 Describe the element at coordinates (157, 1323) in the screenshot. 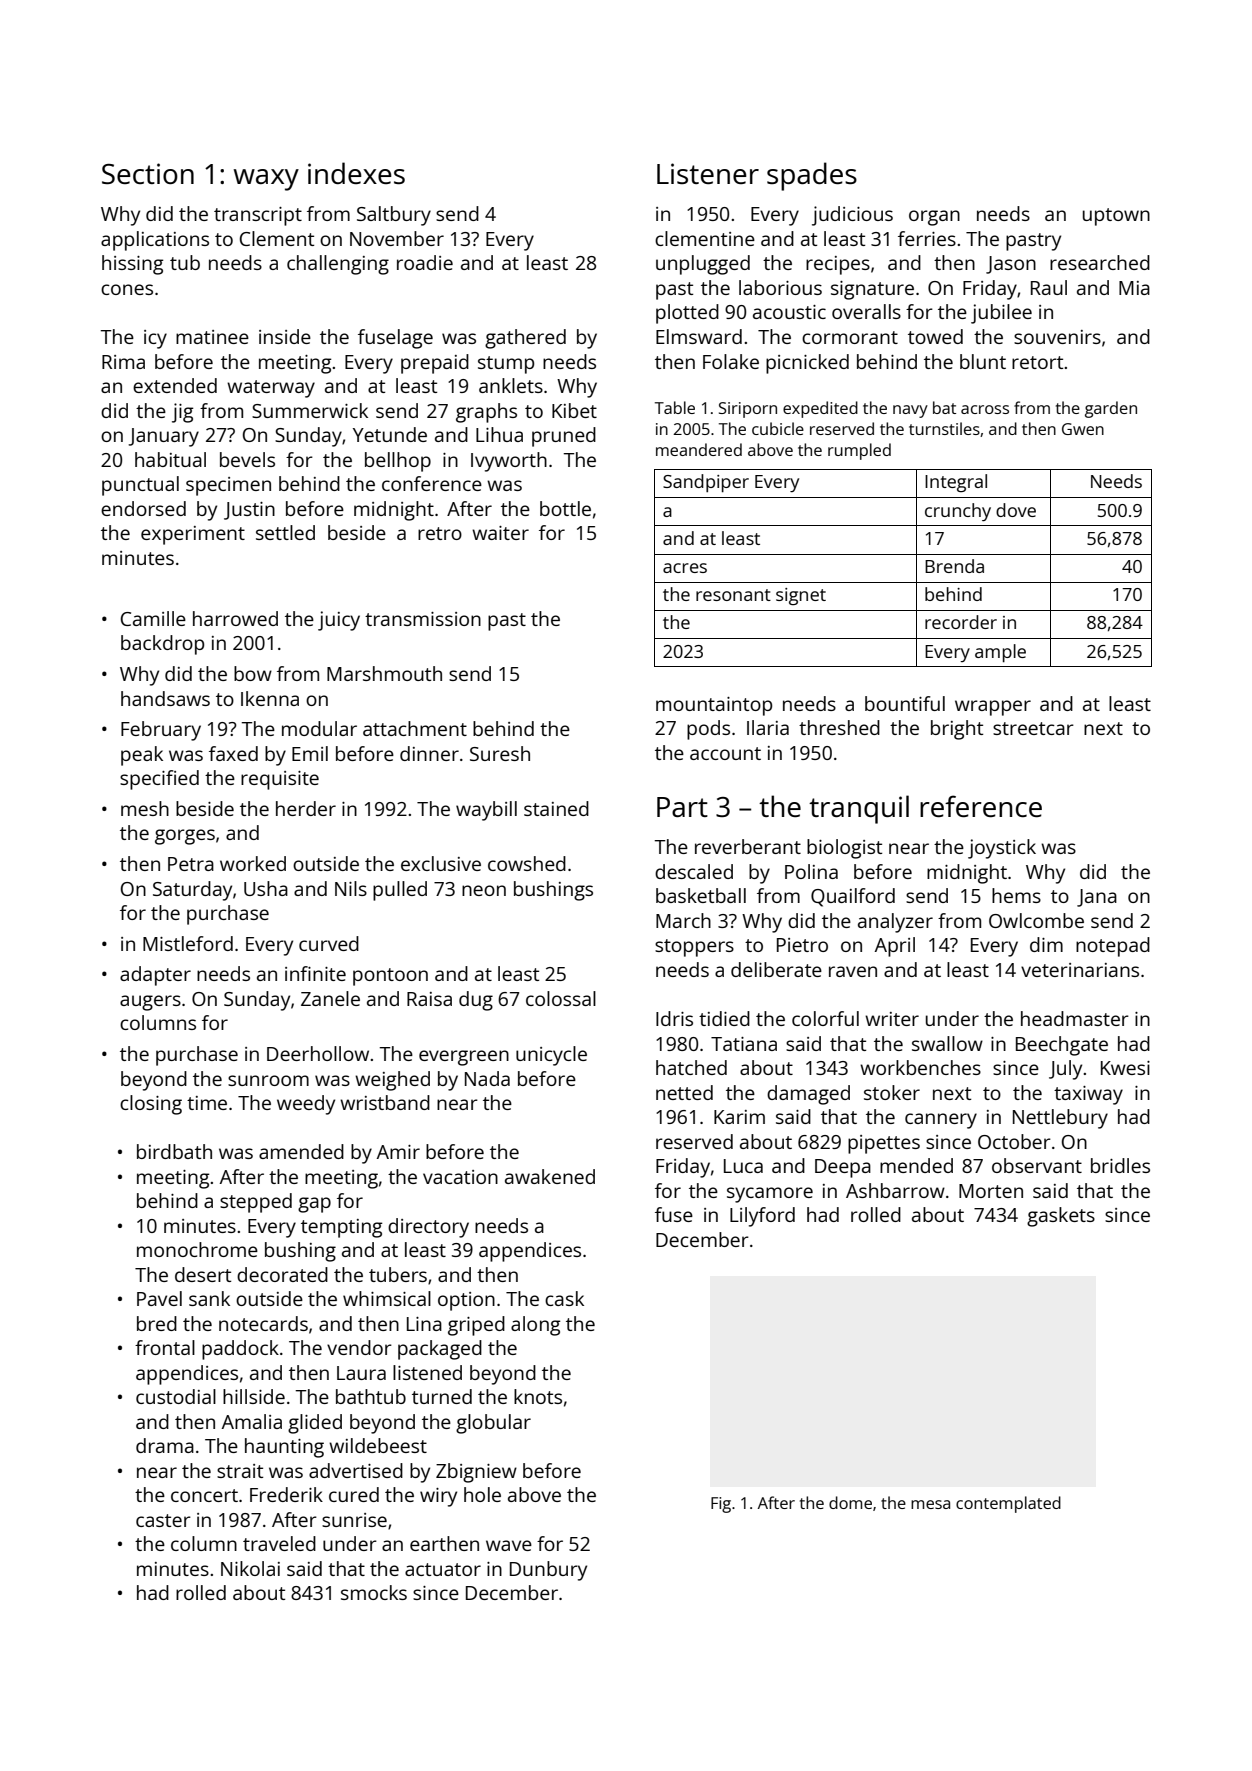

I see `bred` at that location.
